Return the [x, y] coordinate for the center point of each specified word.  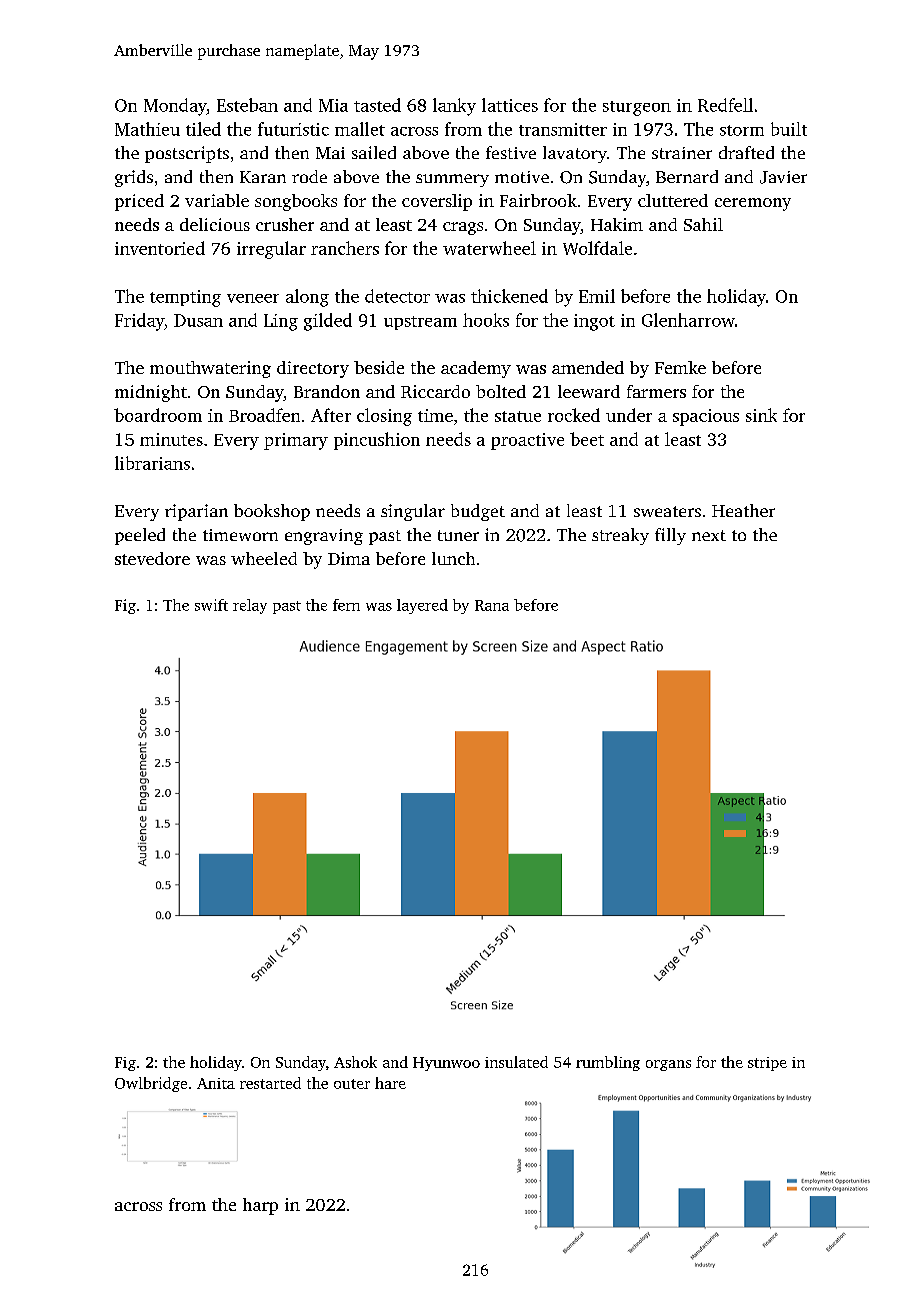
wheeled [264, 558]
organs [668, 1065]
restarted [270, 1083]
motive [522, 177]
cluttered [673, 200]
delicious [215, 224]
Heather [743, 510]
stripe [767, 1064]
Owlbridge [151, 1084]
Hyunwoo [446, 1064]
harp [260, 1206]
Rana [492, 605]
